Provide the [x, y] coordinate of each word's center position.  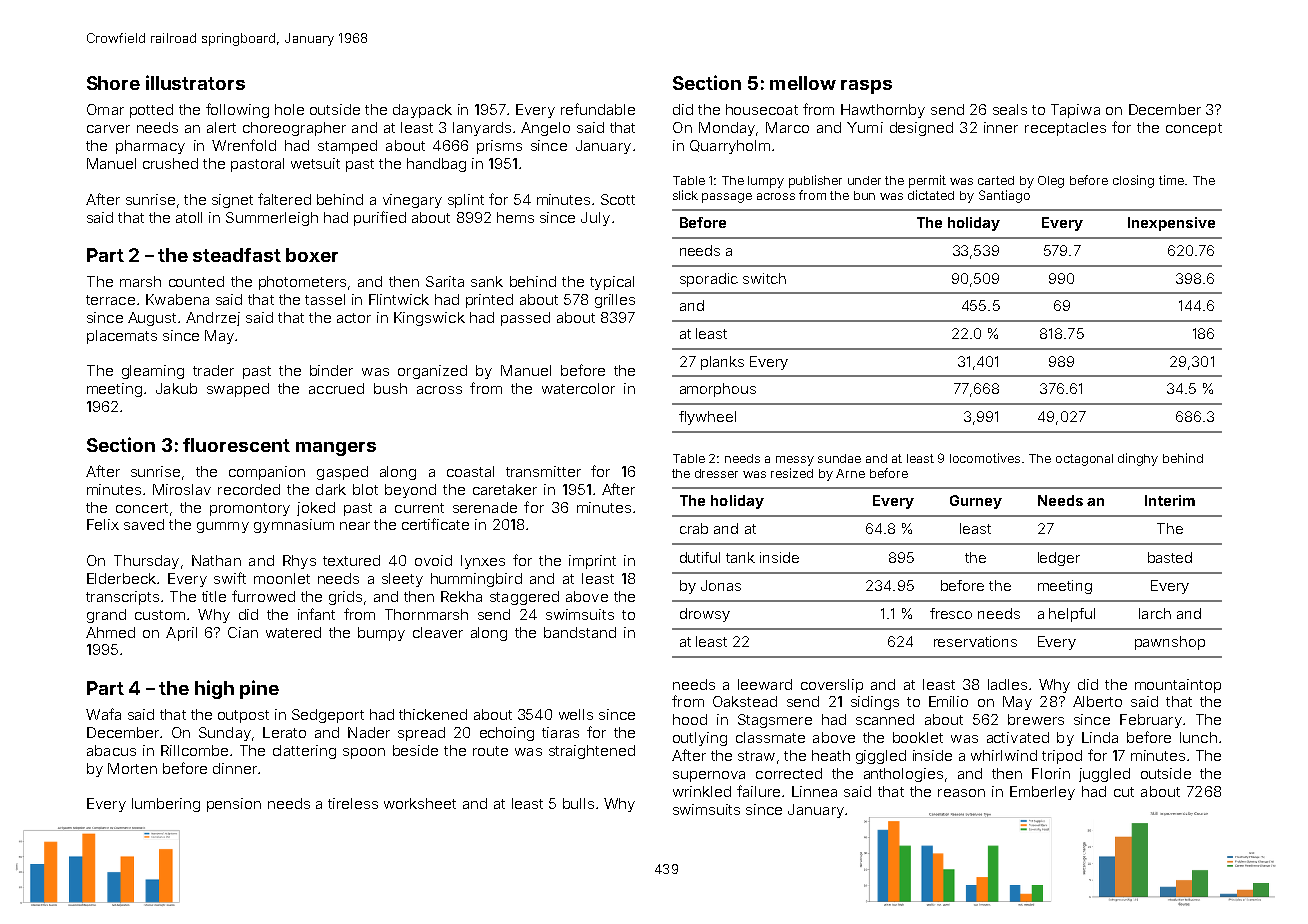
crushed [170, 163]
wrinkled [702, 791]
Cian [243, 632]
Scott [618, 199]
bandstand [580, 632]
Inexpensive [1171, 224]
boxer [312, 255]
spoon [364, 753]
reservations [975, 641]
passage [727, 198]
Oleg [1051, 182]
